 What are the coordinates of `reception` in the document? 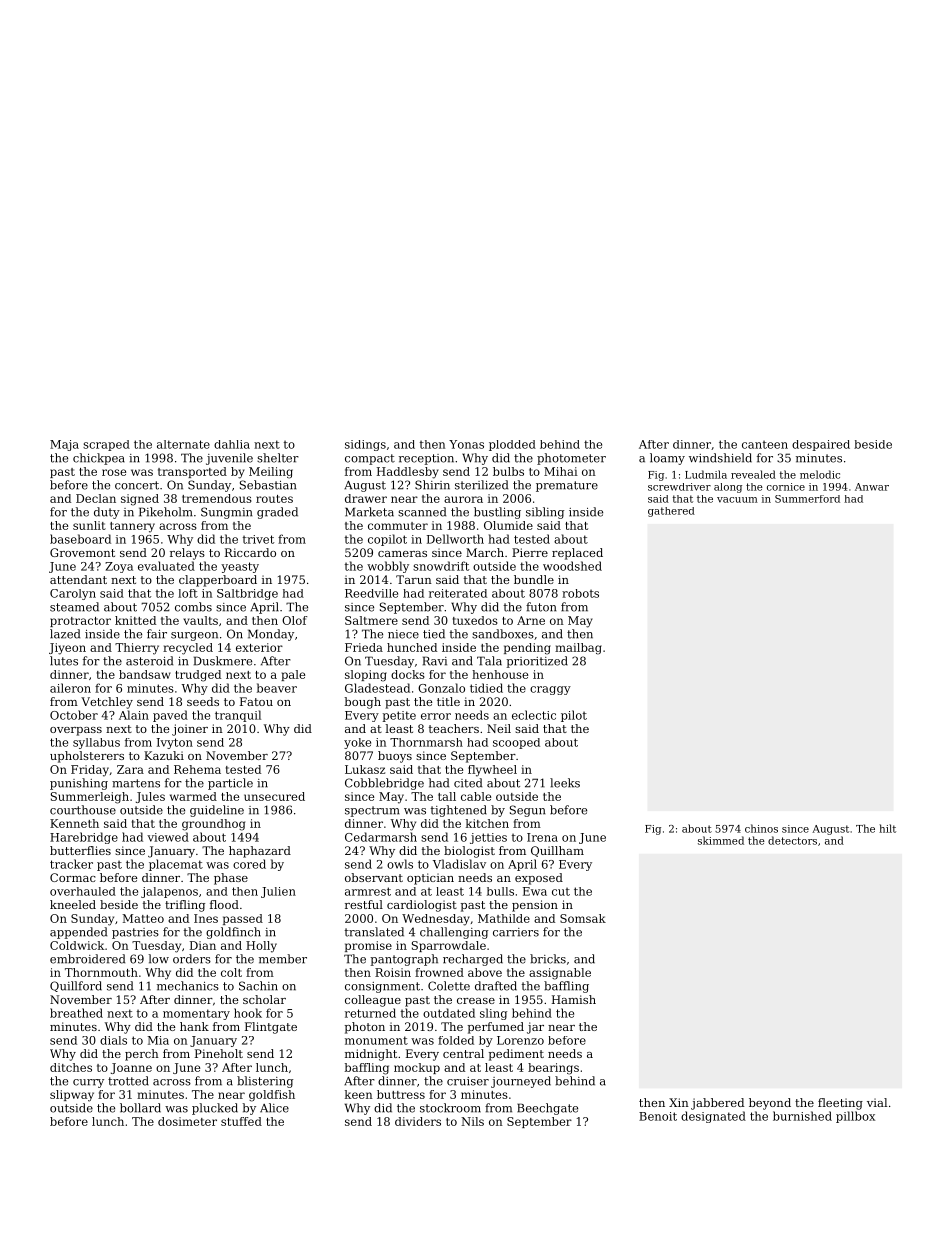 It's located at (426, 459).
